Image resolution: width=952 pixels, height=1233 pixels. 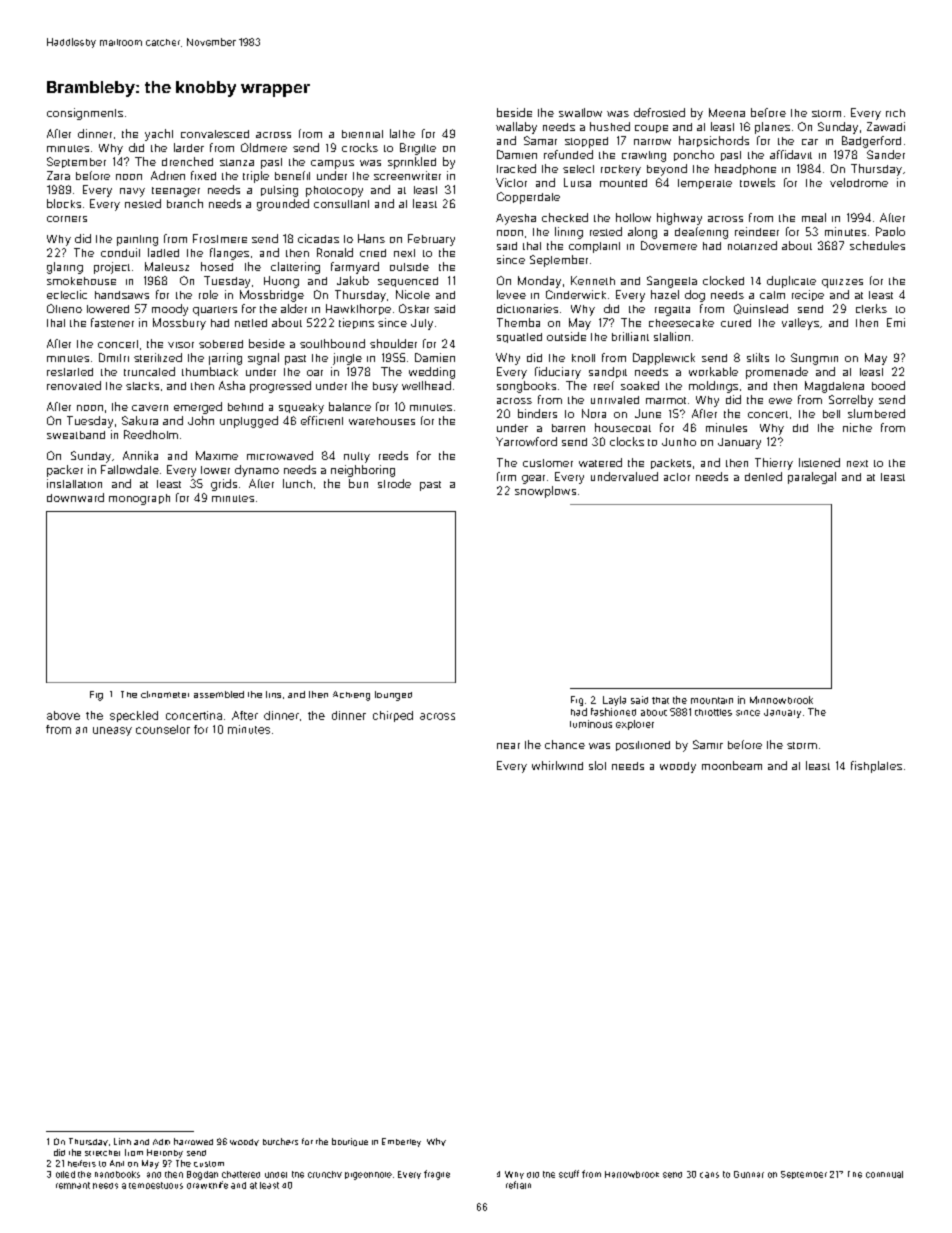 What do you see at coordinates (341, 204) in the screenshot?
I see `consultant` at bounding box center [341, 204].
